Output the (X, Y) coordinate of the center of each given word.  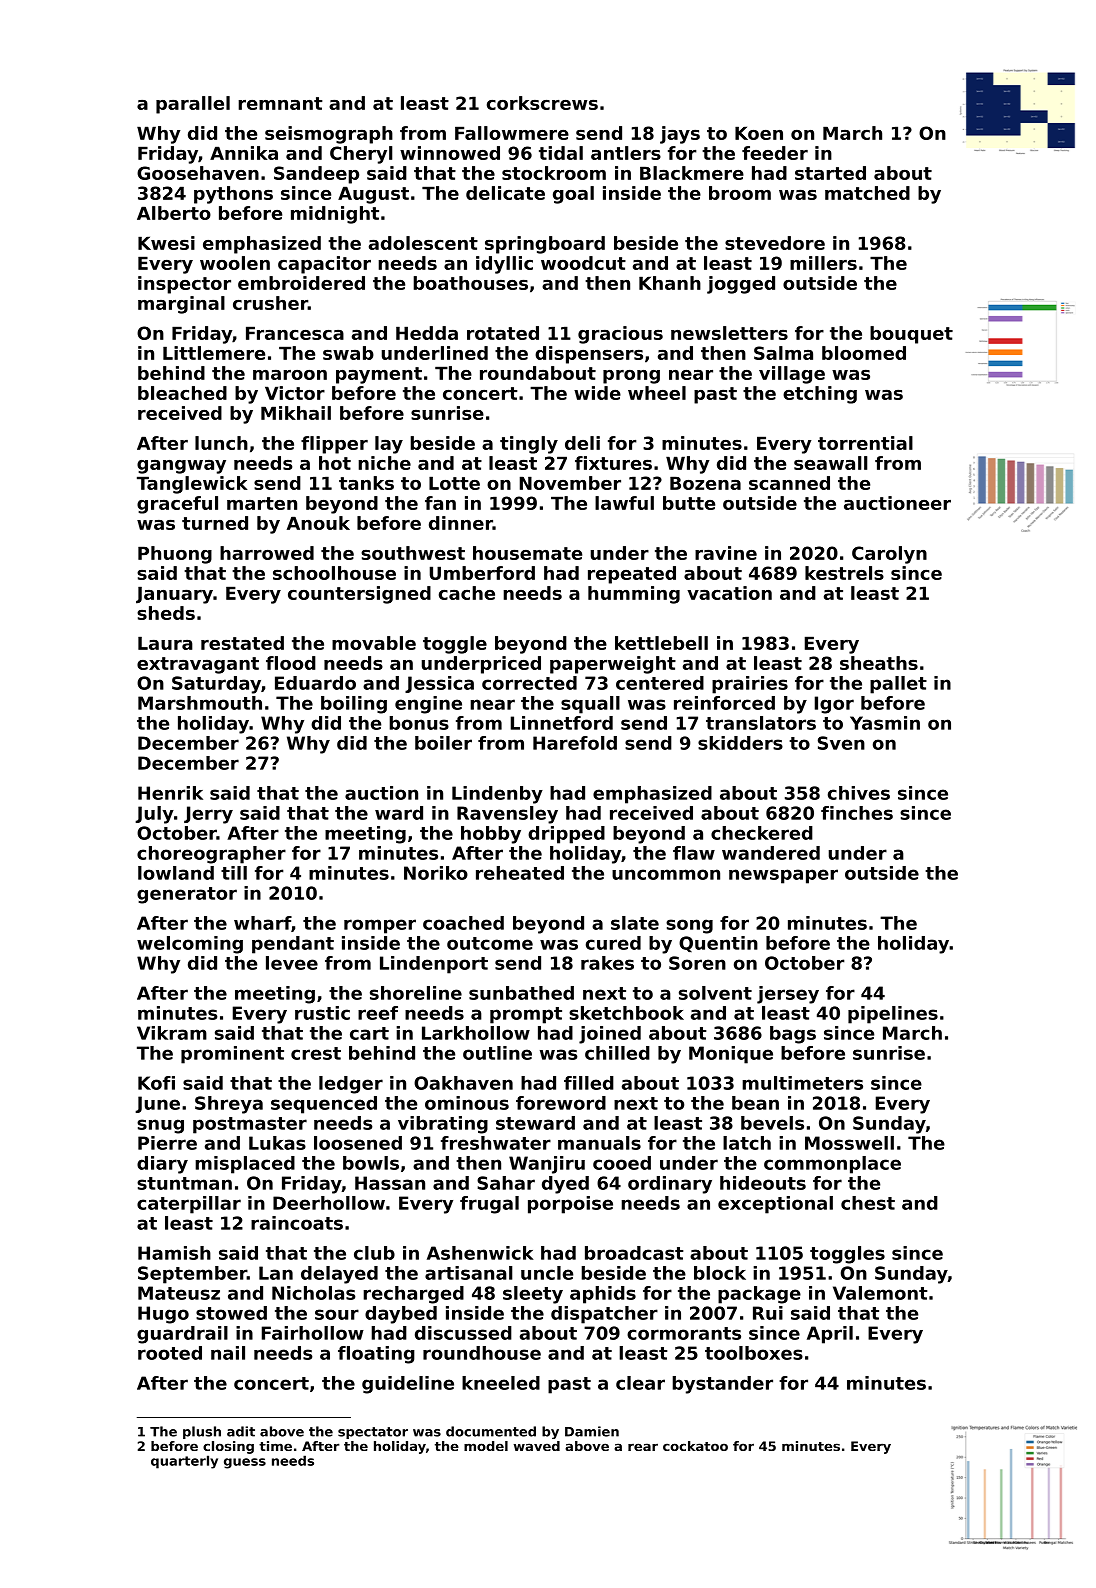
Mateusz (179, 1293)
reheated (520, 873)
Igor (834, 705)
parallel (193, 105)
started (830, 173)
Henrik (170, 793)
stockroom (554, 173)
